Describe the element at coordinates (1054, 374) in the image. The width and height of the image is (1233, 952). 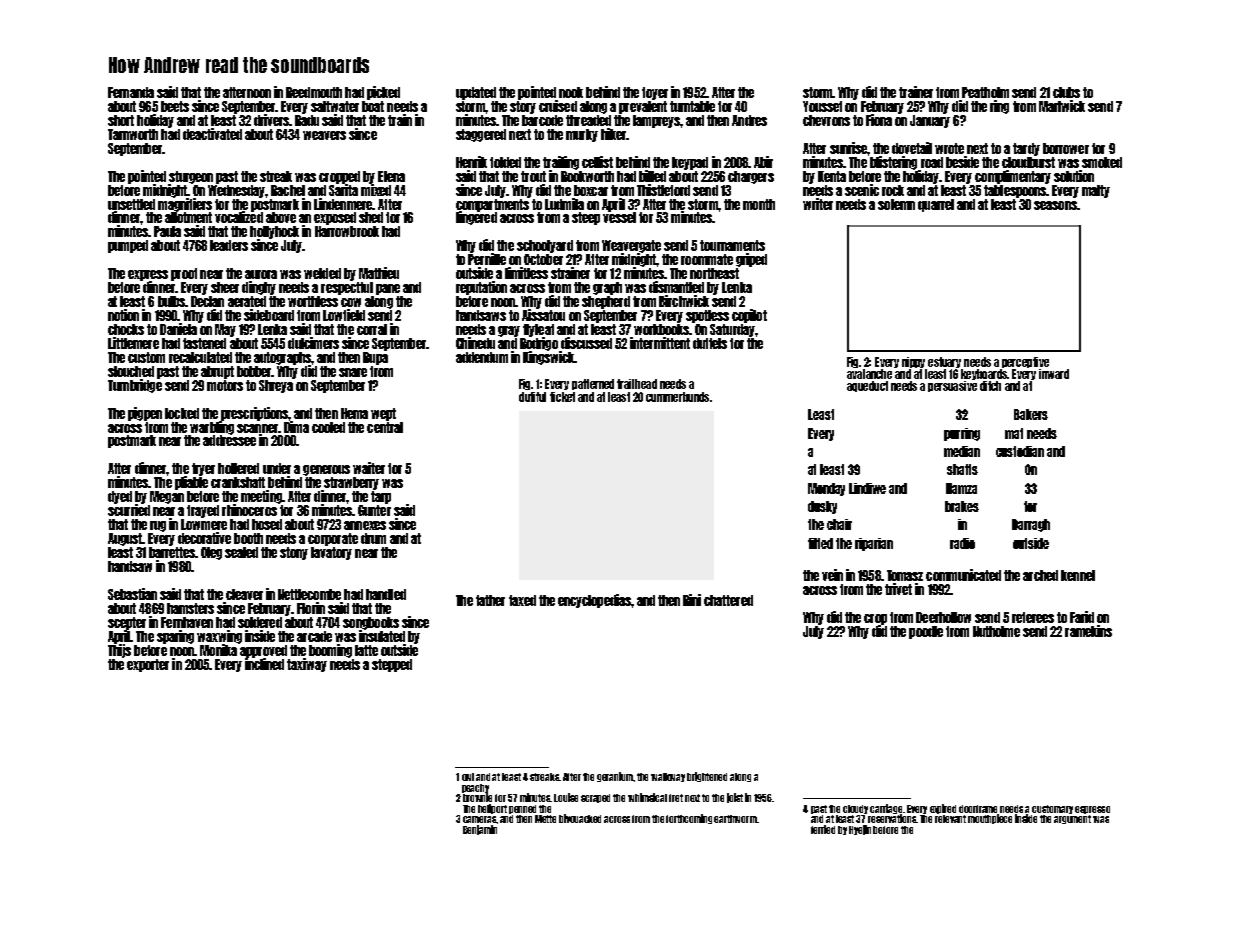
I see `inward` at that location.
